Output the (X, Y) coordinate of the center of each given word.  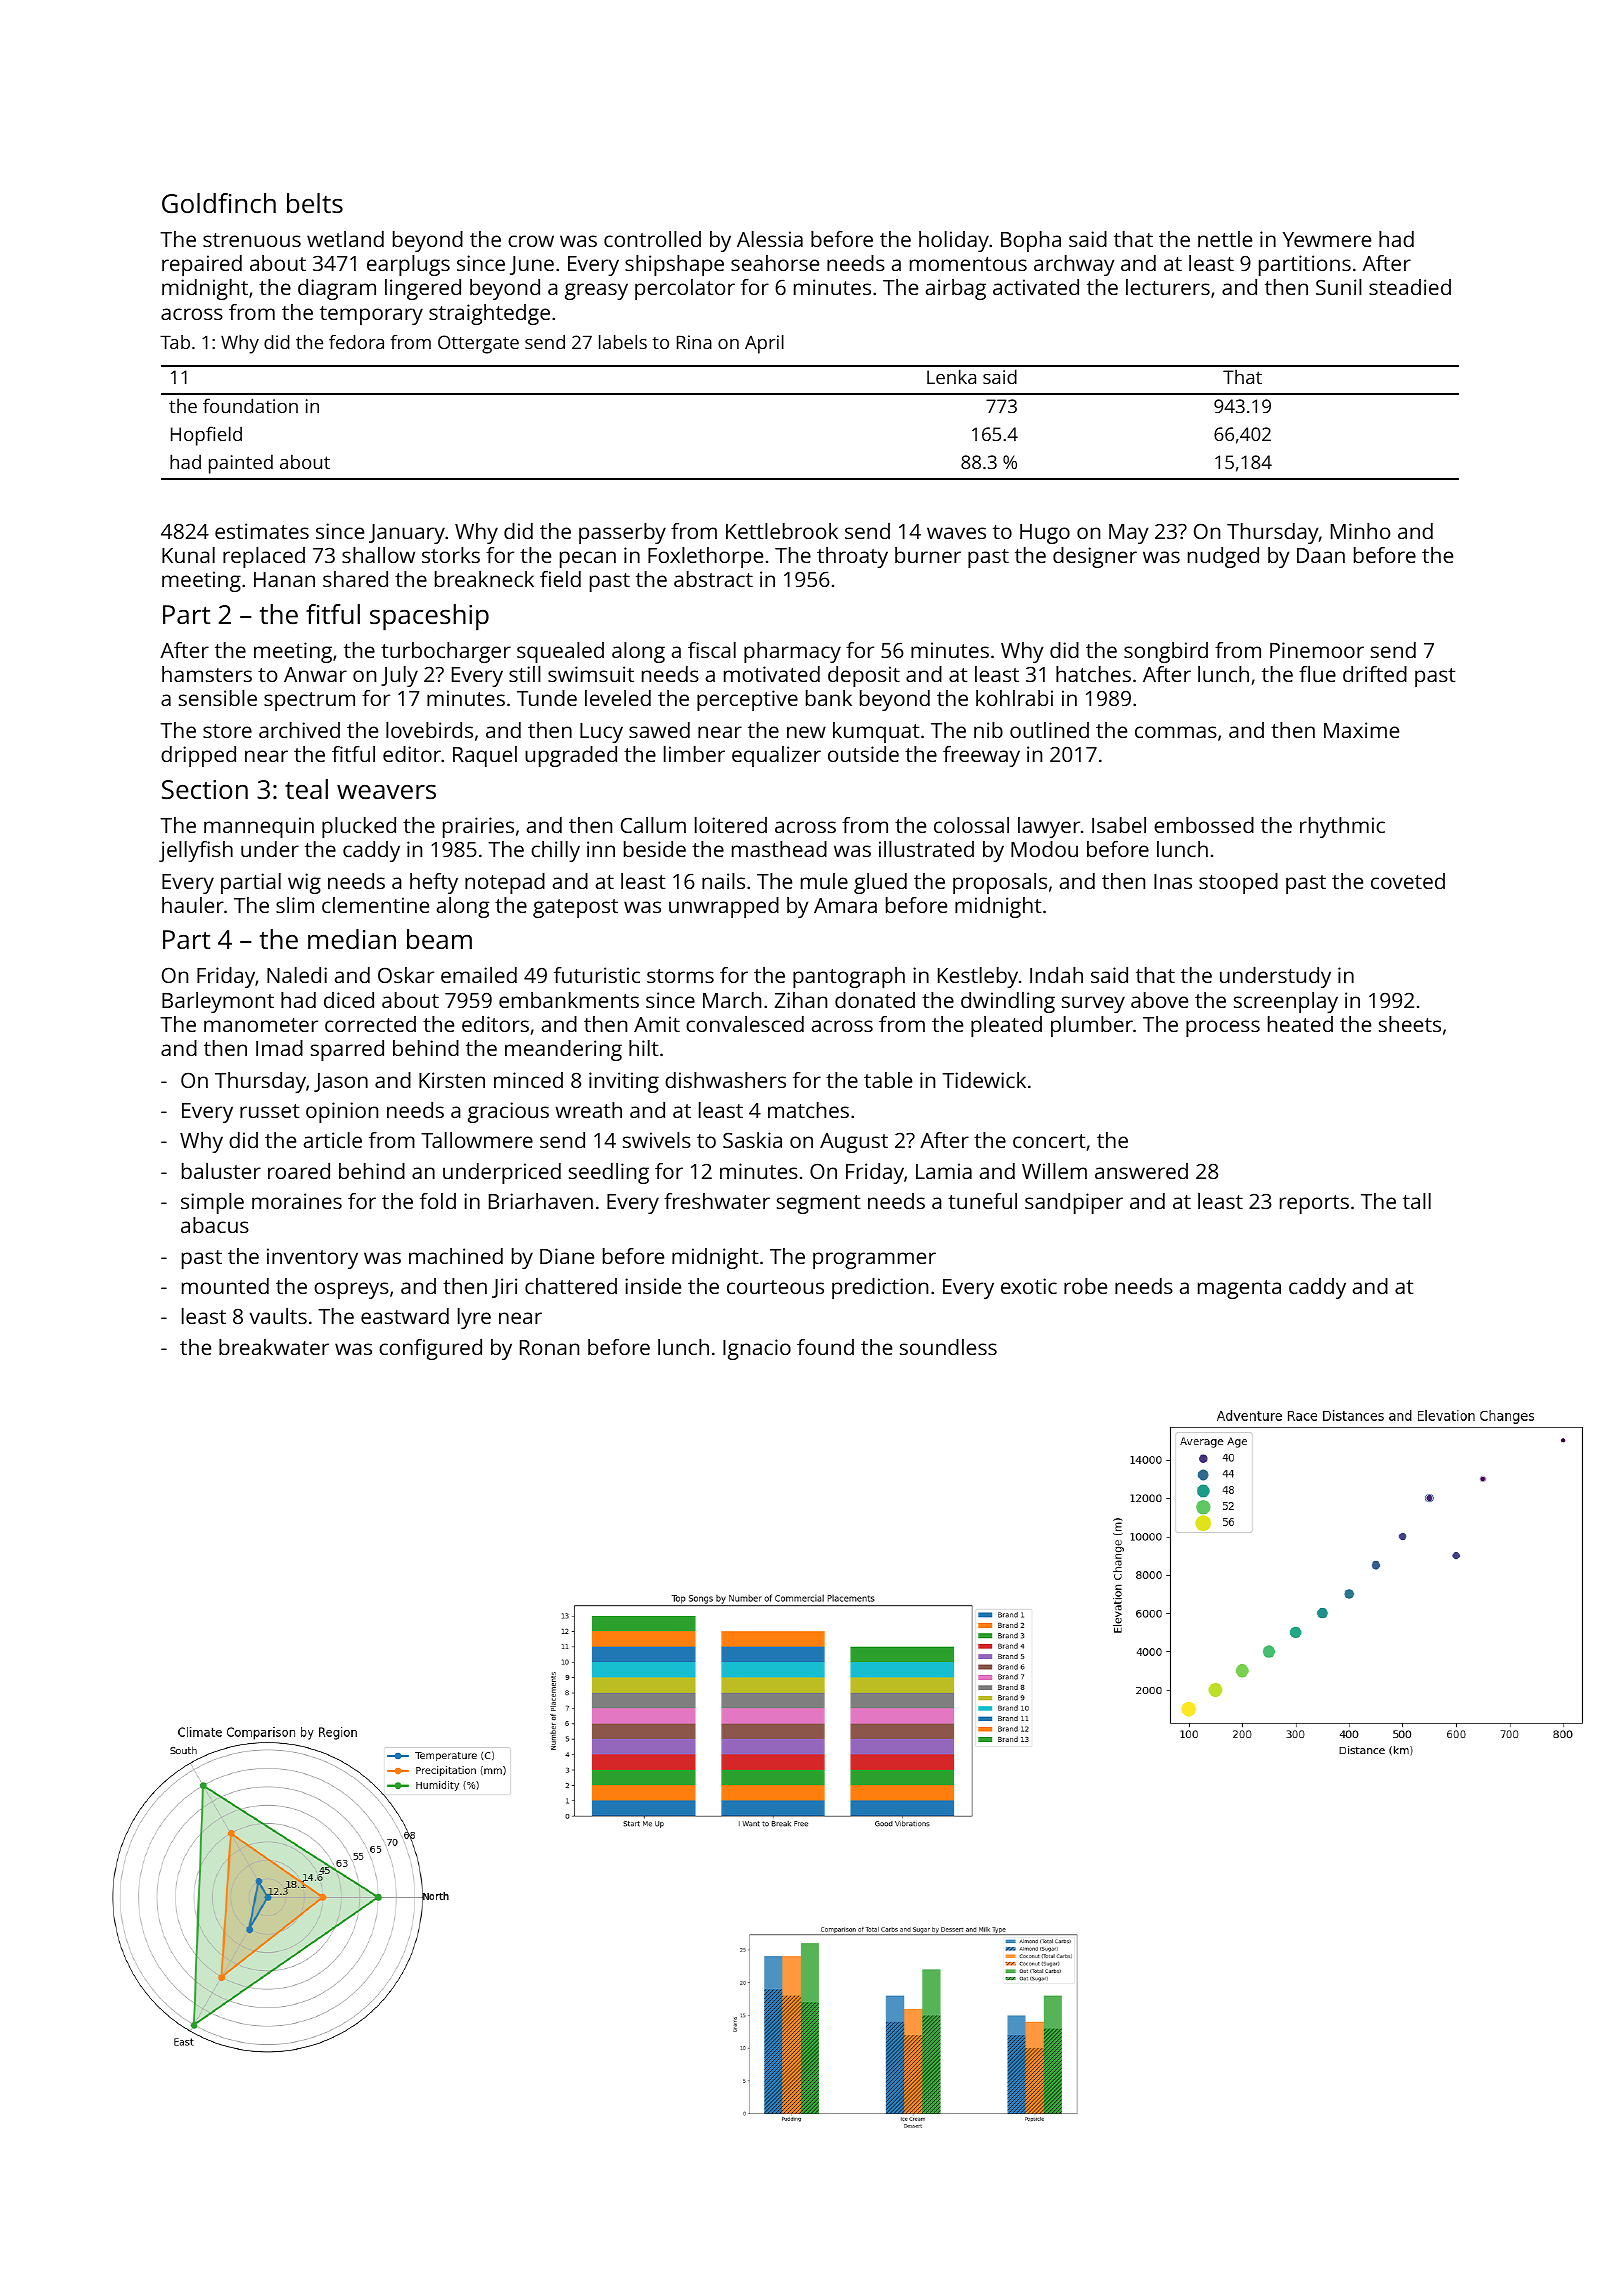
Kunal (188, 555)
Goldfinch (219, 203)
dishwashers (725, 1080)
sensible (218, 698)
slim (295, 905)
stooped (1238, 883)
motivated (772, 674)
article (333, 1140)
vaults (278, 1316)
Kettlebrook (782, 531)
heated (1300, 1024)
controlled (652, 239)
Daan (1321, 555)
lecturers (1168, 287)
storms (680, 976)
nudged (1223, 557)
